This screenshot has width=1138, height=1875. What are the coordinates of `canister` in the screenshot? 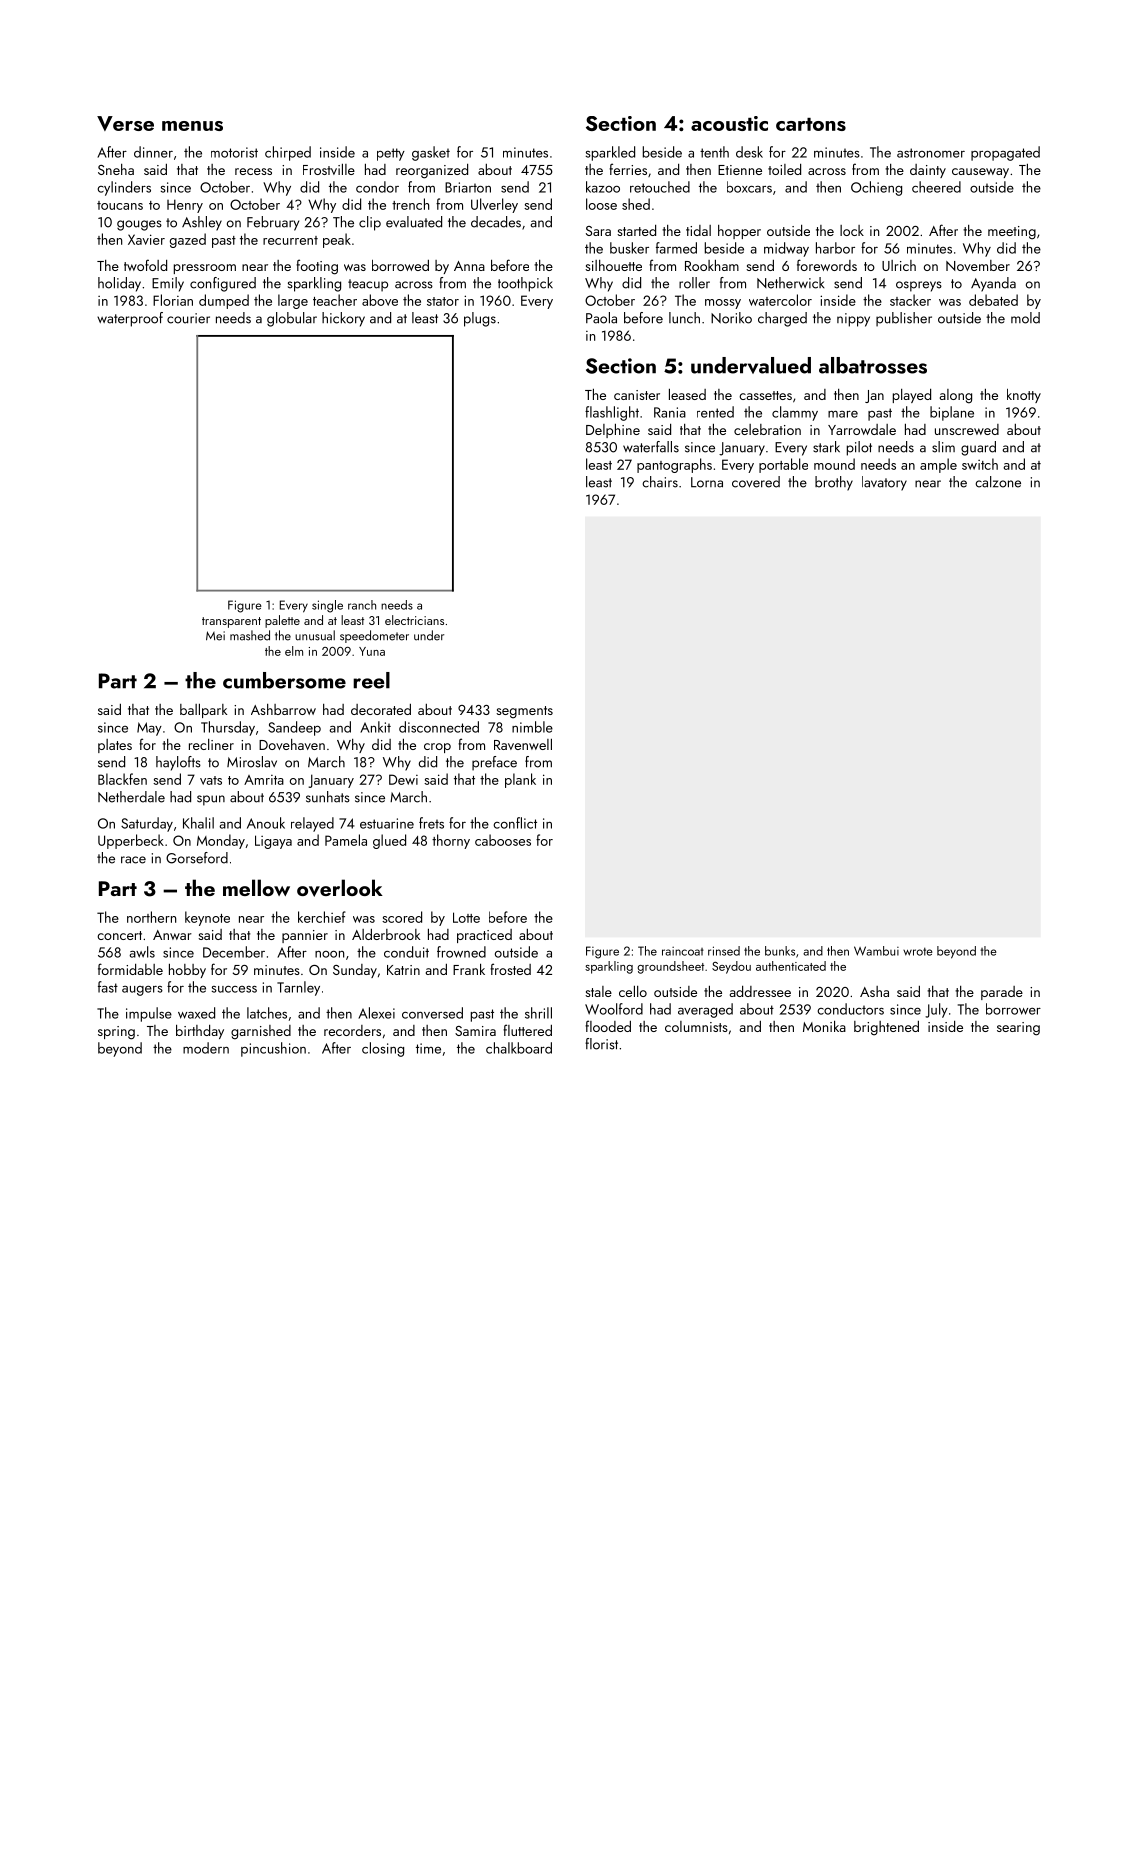 It's located at (637, 395).
